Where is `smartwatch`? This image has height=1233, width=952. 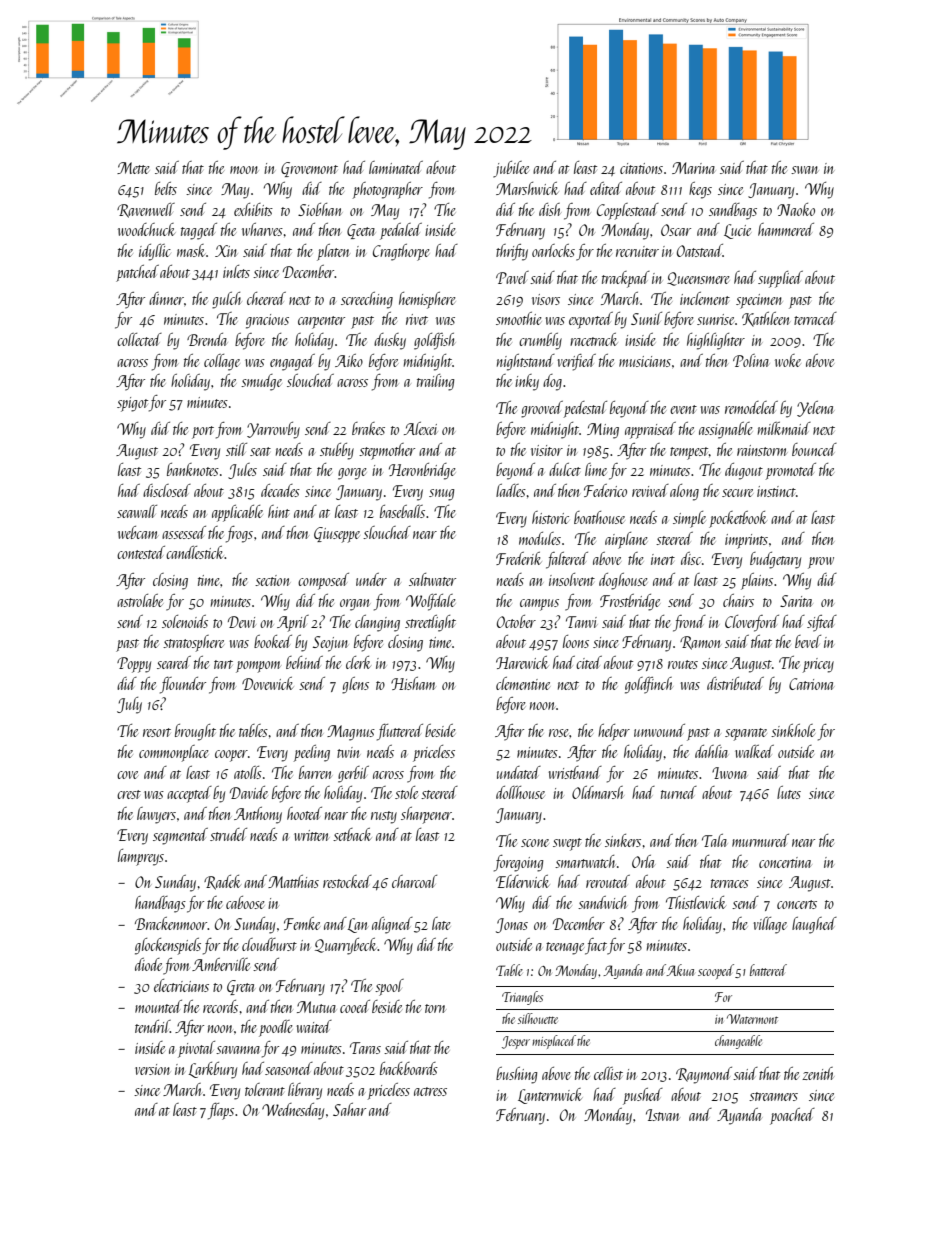
smartwatch is located at coordinates (585, 861).
